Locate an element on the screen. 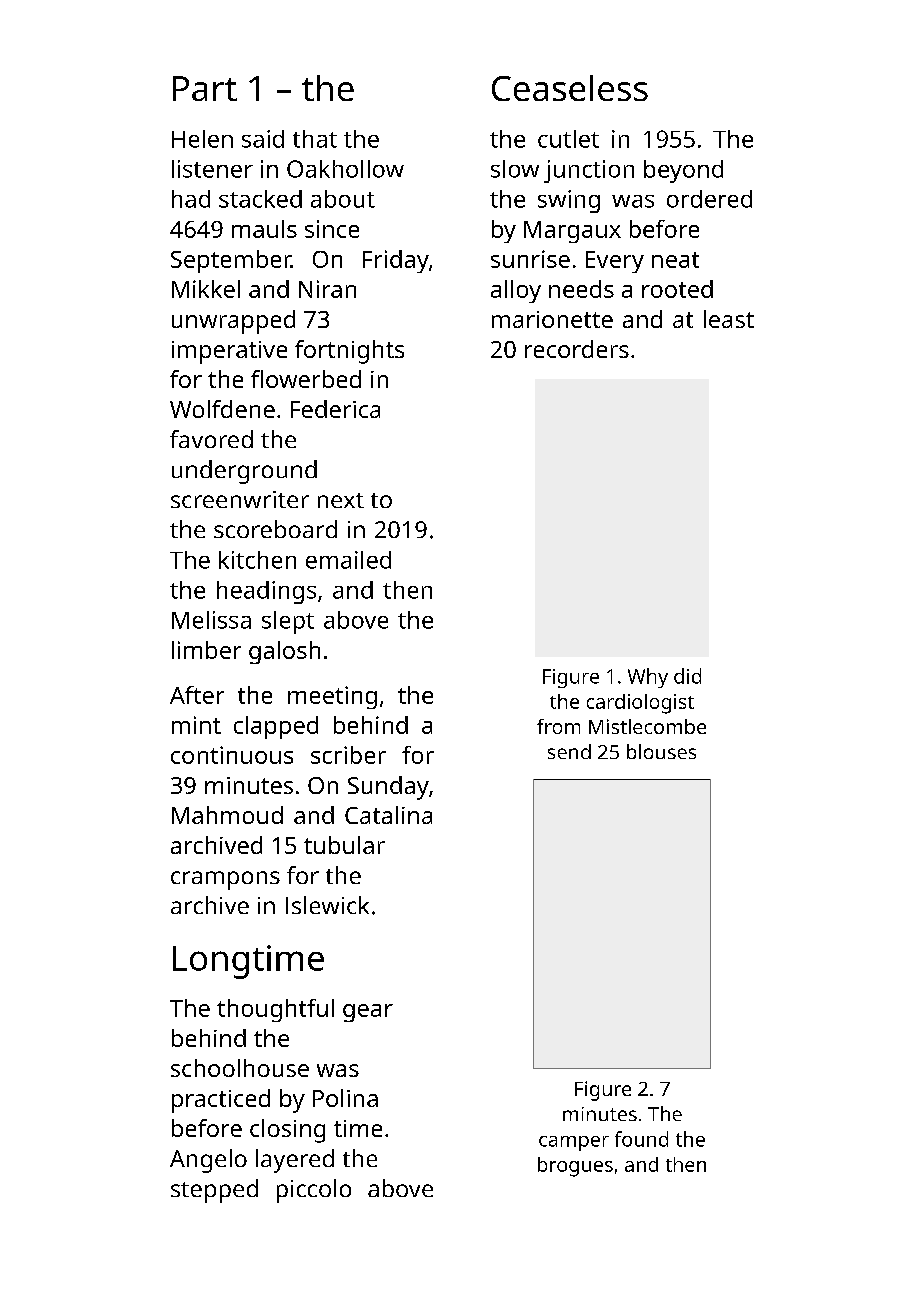  cutlet is located at coordinates (568, 139).
